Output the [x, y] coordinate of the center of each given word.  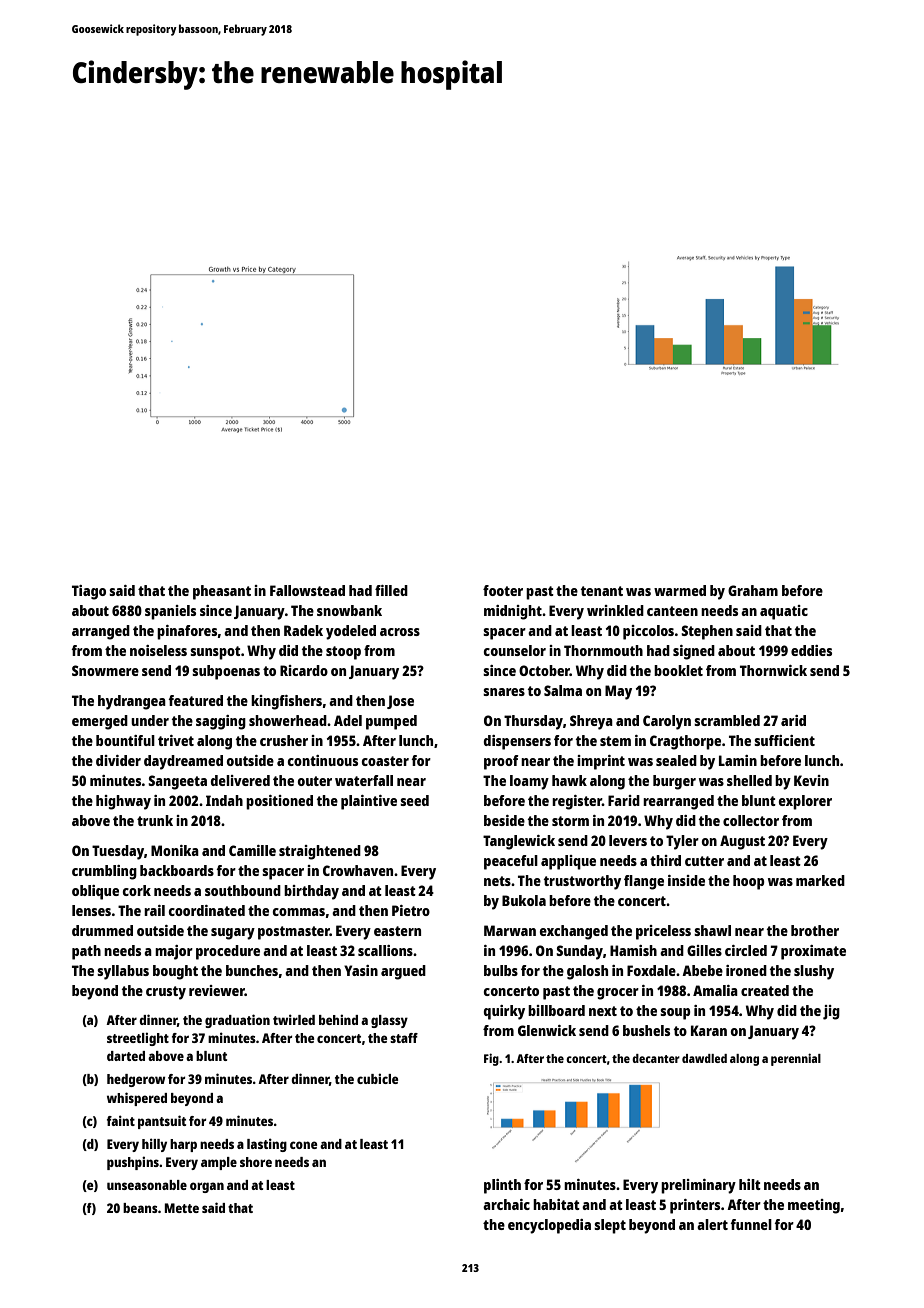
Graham [753, 590]
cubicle [377, 1078]
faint [121, 1120]
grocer [618, 994]
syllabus [123, 972]
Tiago [89, 592]
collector [751, 820]
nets [497, 881]
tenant [602, 591]
